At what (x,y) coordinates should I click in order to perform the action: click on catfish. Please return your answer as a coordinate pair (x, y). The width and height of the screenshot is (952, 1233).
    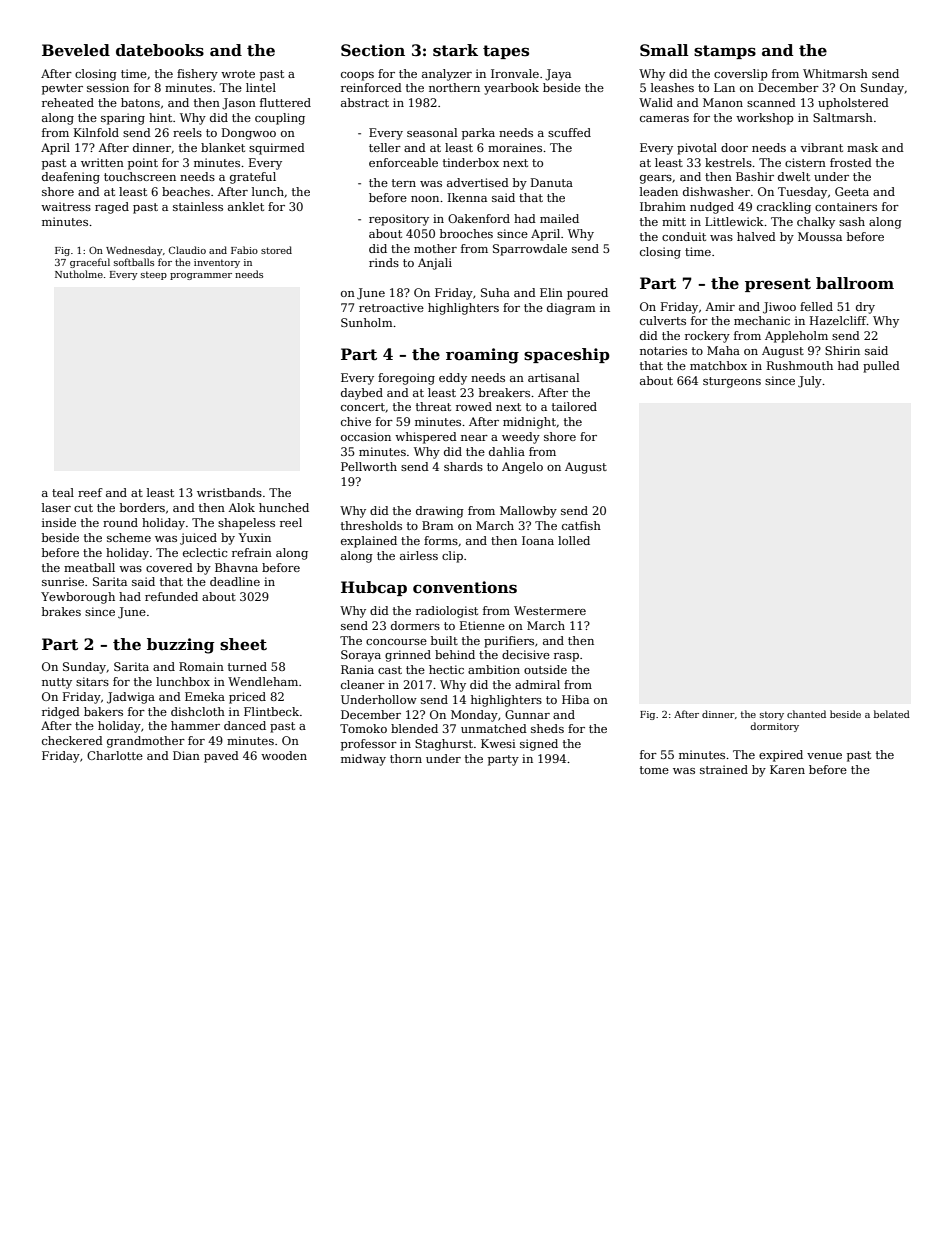
    Looking at the image, I should click on (581, 525).
